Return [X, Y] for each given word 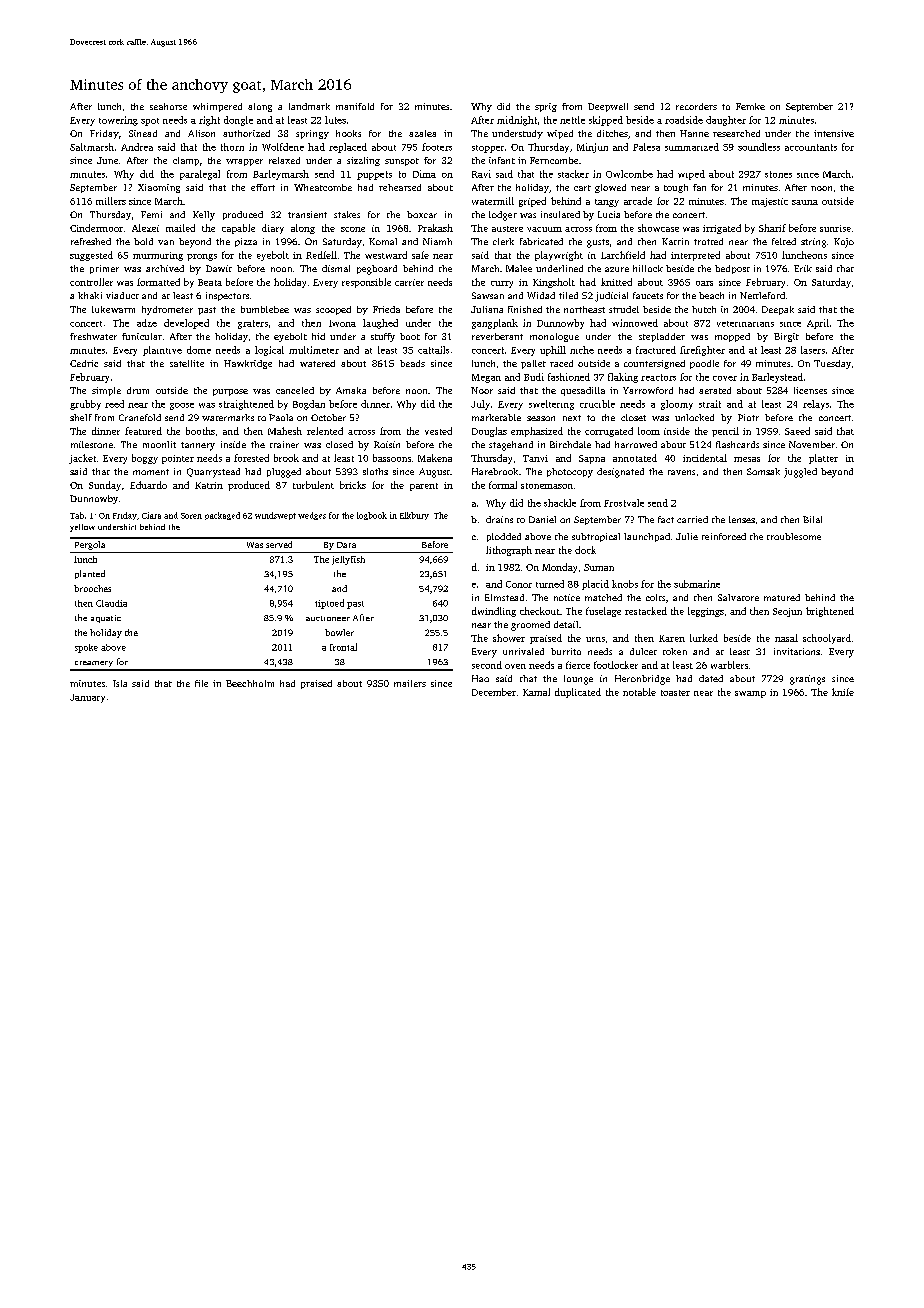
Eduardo [148, 485]
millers [111, 201]
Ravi [481, 174]
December [494, 692]
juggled [800, 473]
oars [704, 283]
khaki [90, 295]
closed [339, 444]
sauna [805, 202]
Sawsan [488, 295]
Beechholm [250, 683]
